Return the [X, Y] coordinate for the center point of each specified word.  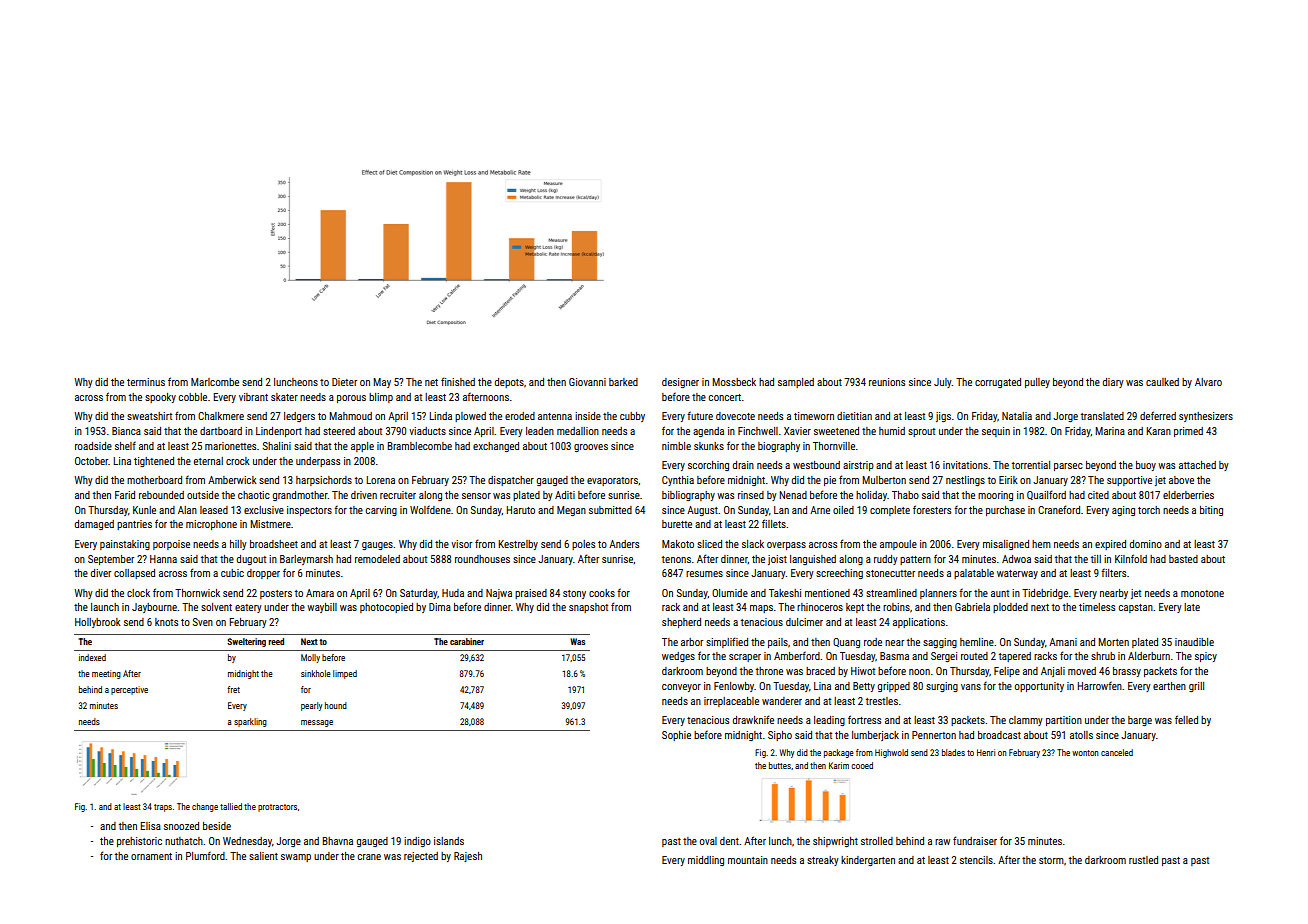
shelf [125, 445]
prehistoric [139, 842]
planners [938, 594]
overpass [786, 546]
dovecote [735, 416]
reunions [887, 382]
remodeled [377, 559]
